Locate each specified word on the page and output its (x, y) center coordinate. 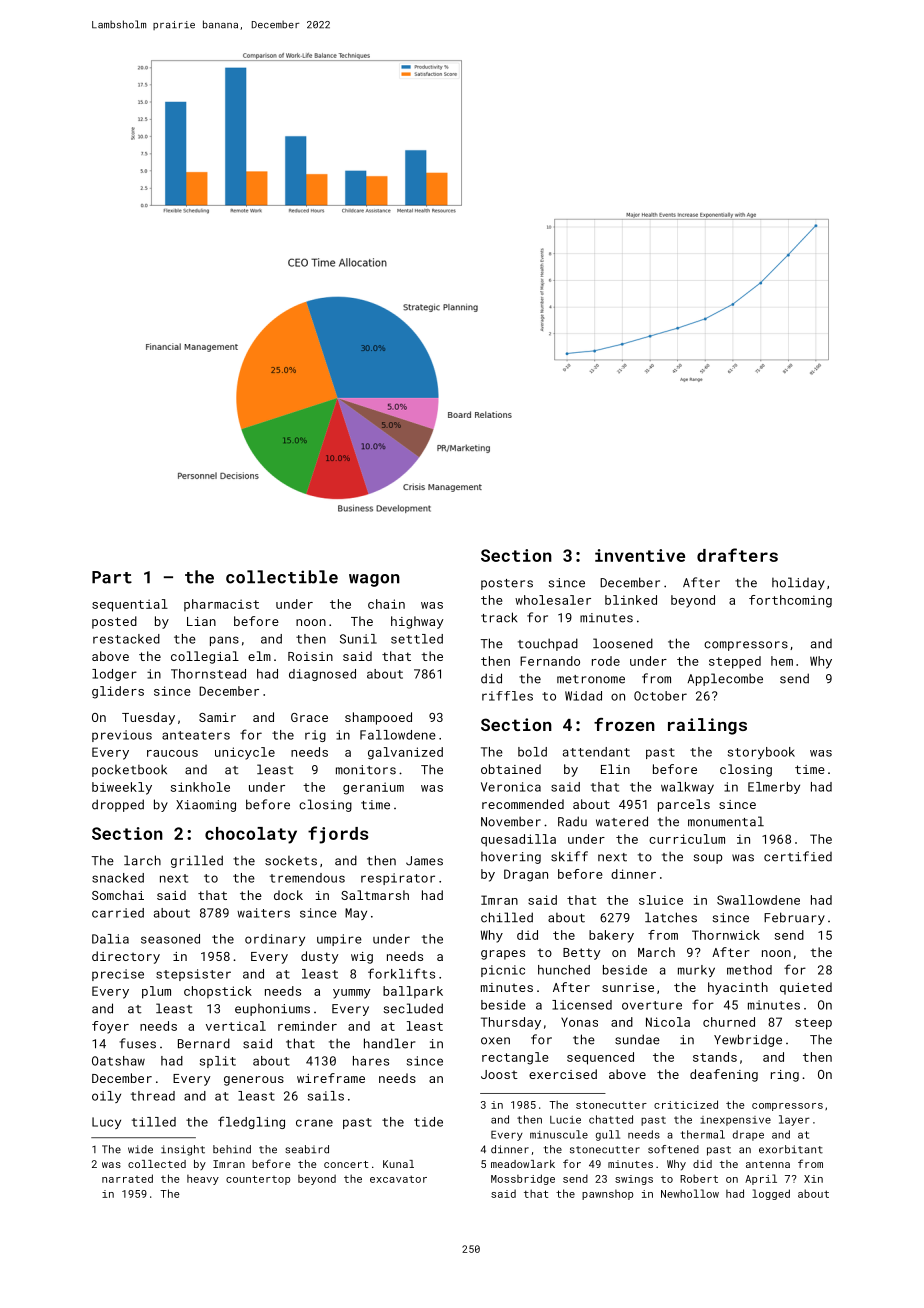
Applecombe (725, 679)
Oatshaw (118, 1061)
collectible (282, 577)
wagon (374, 580)
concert (346, 1164)
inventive (640, 555)
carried (118, 913)
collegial (205, 657)
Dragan (526, 875)
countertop (258, 1180)
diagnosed (322, 675)
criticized (686, 1104)
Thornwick (726, 935)
